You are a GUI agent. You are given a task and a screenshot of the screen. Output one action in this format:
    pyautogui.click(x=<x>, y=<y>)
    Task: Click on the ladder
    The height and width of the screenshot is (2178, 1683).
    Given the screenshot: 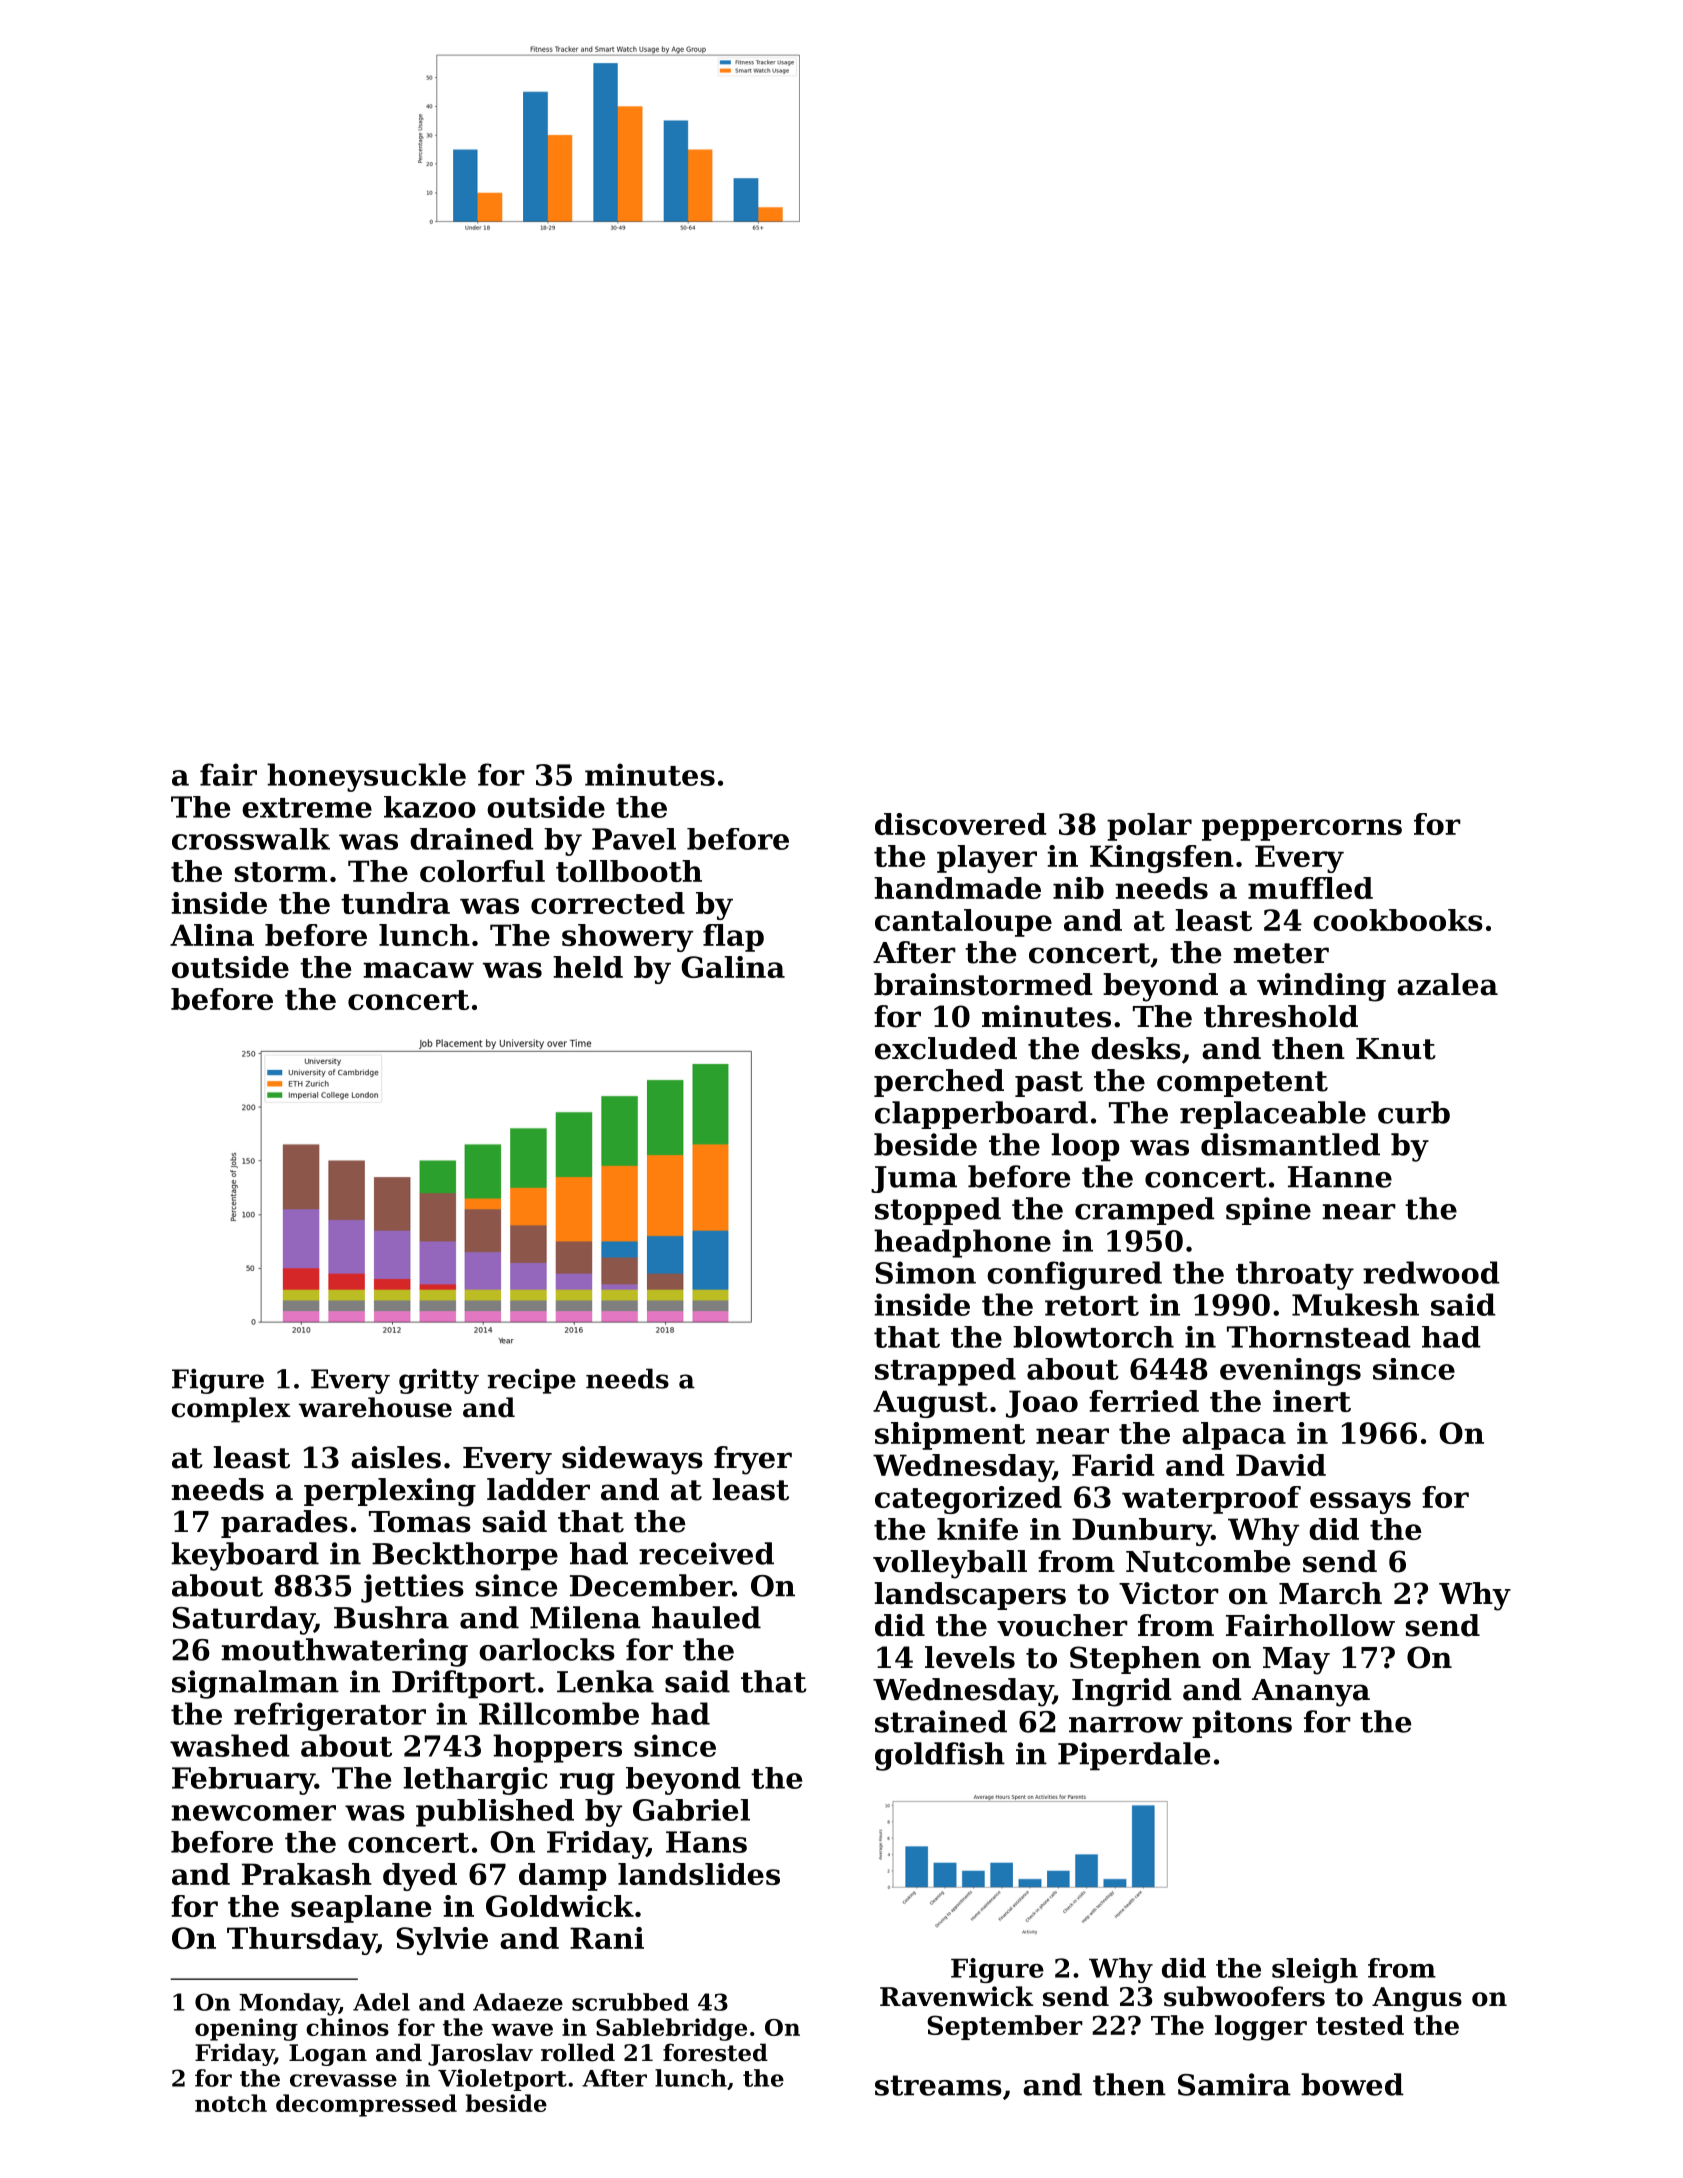 What is the action you would take?
    pyautogui.click(x=538, y=1489)
